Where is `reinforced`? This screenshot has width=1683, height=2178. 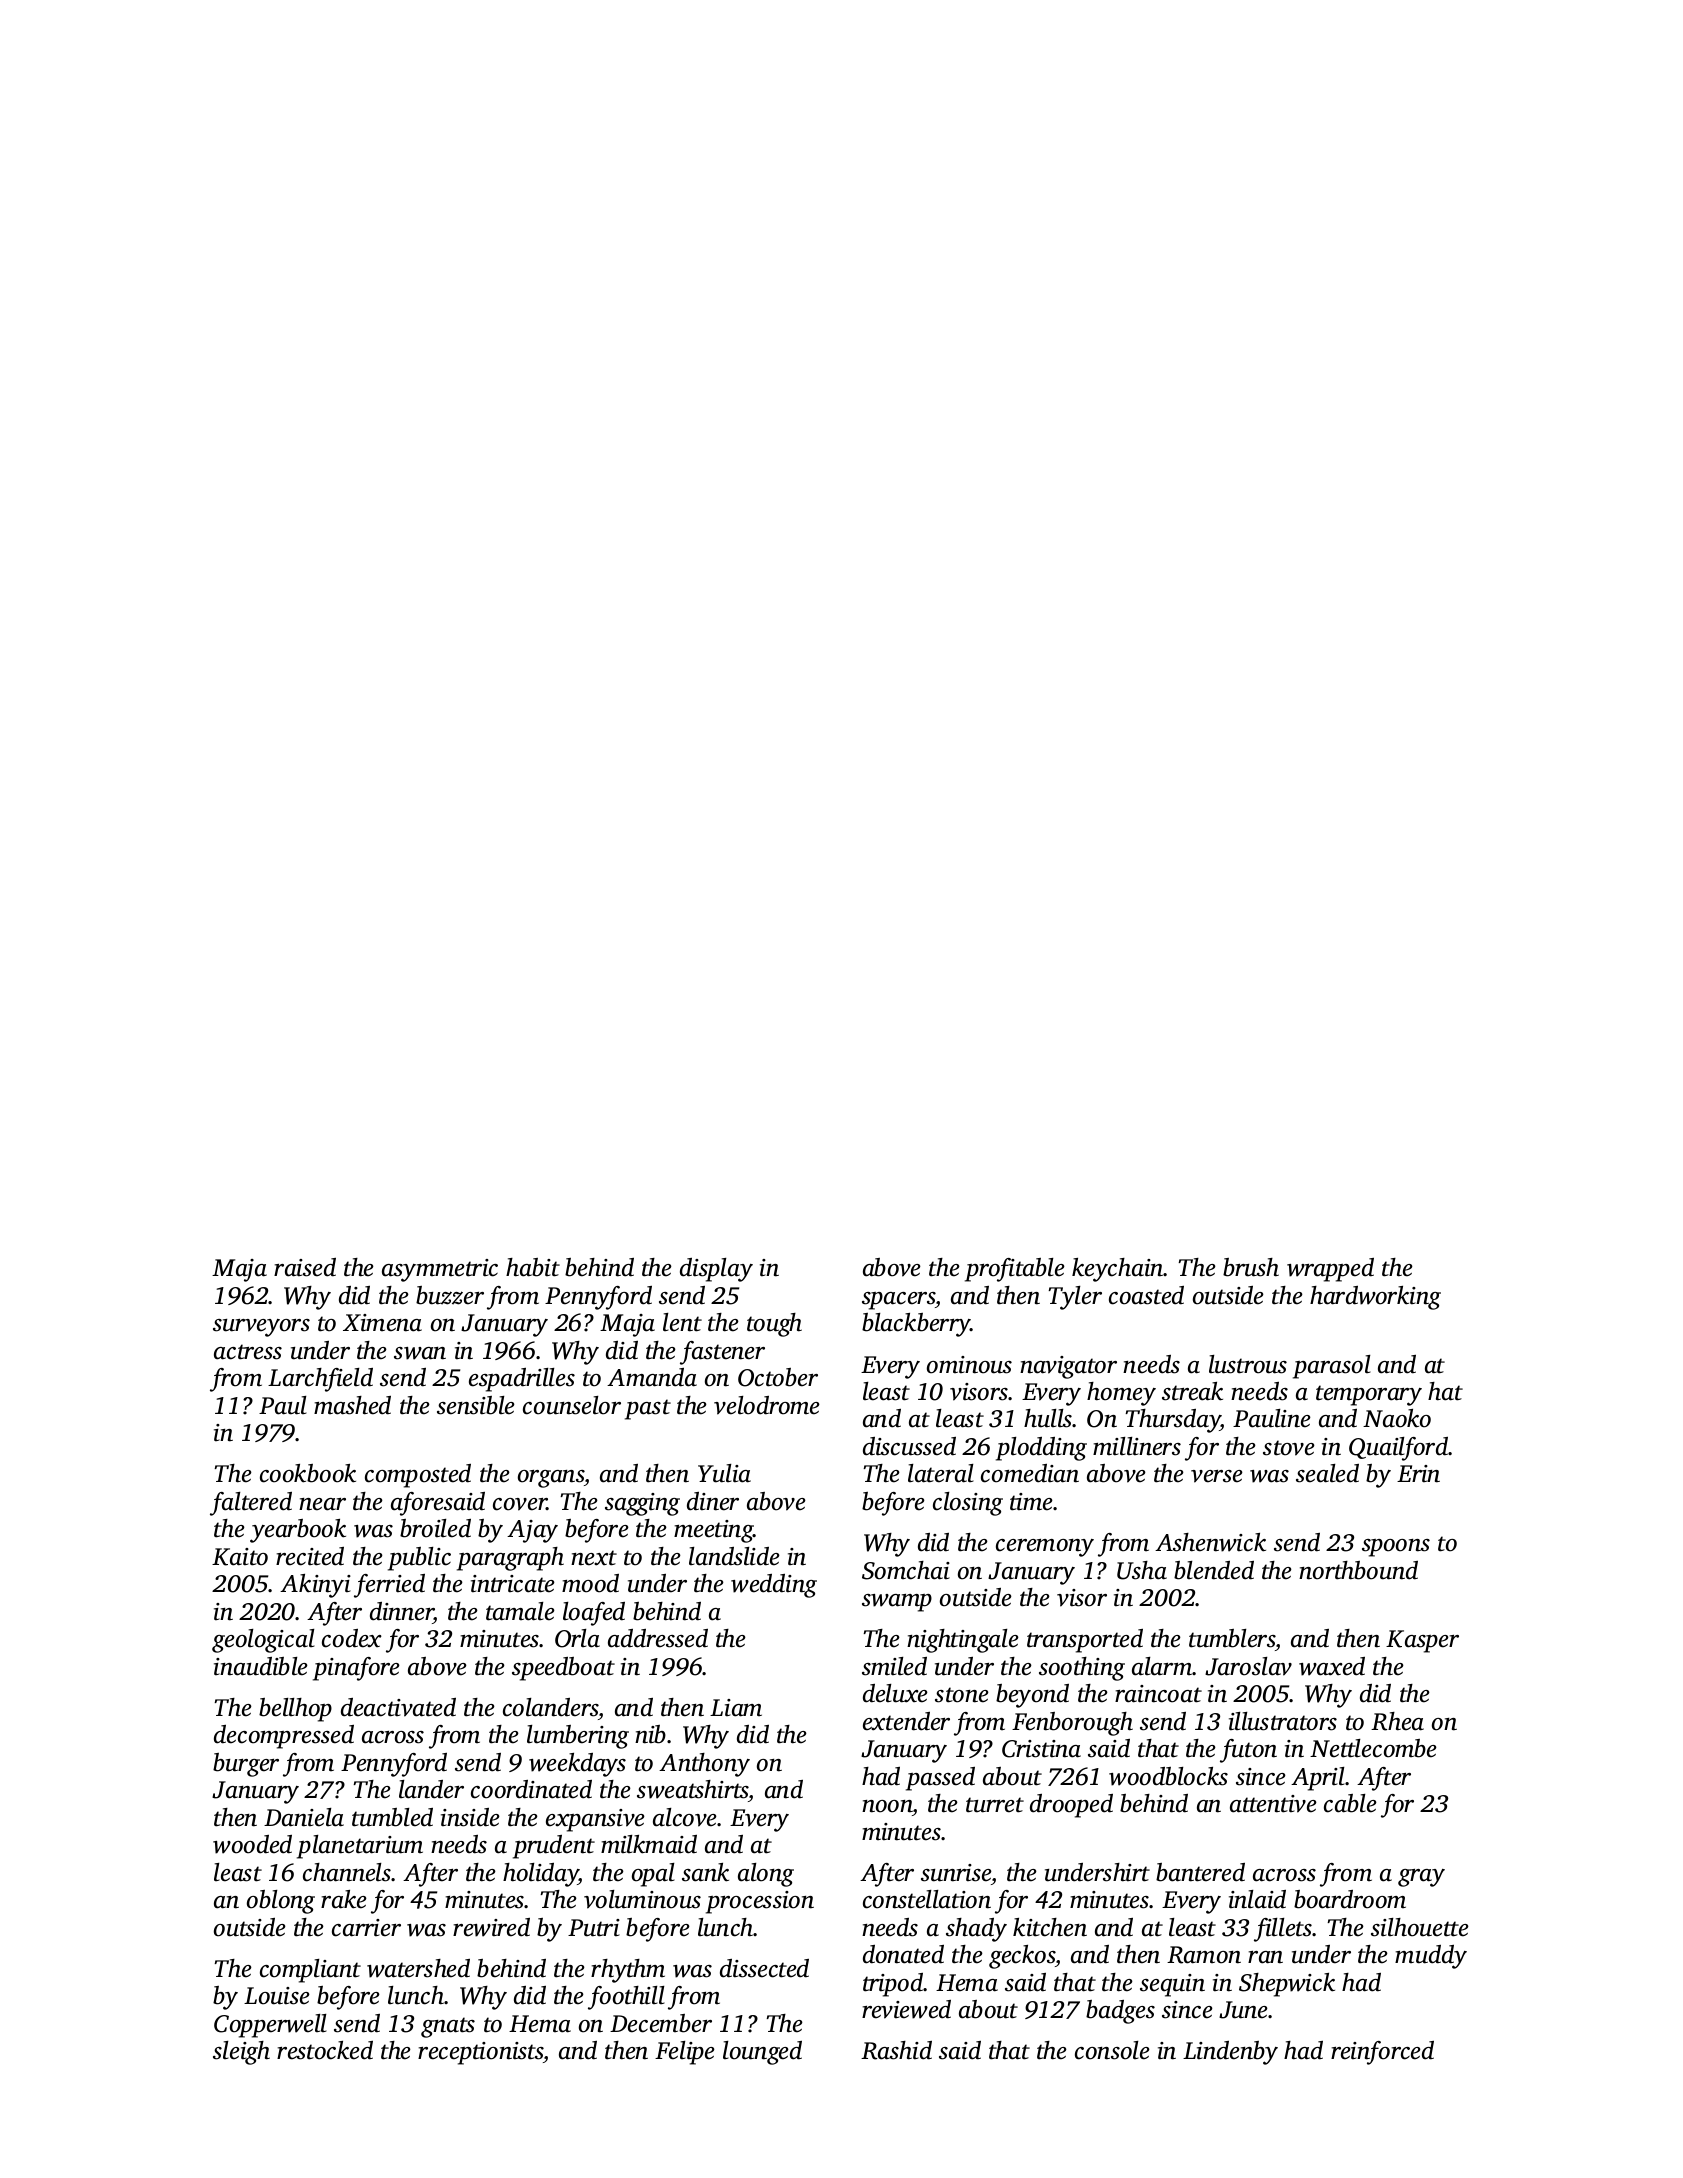
reinforced is located at coordinates (1382, 2053).
